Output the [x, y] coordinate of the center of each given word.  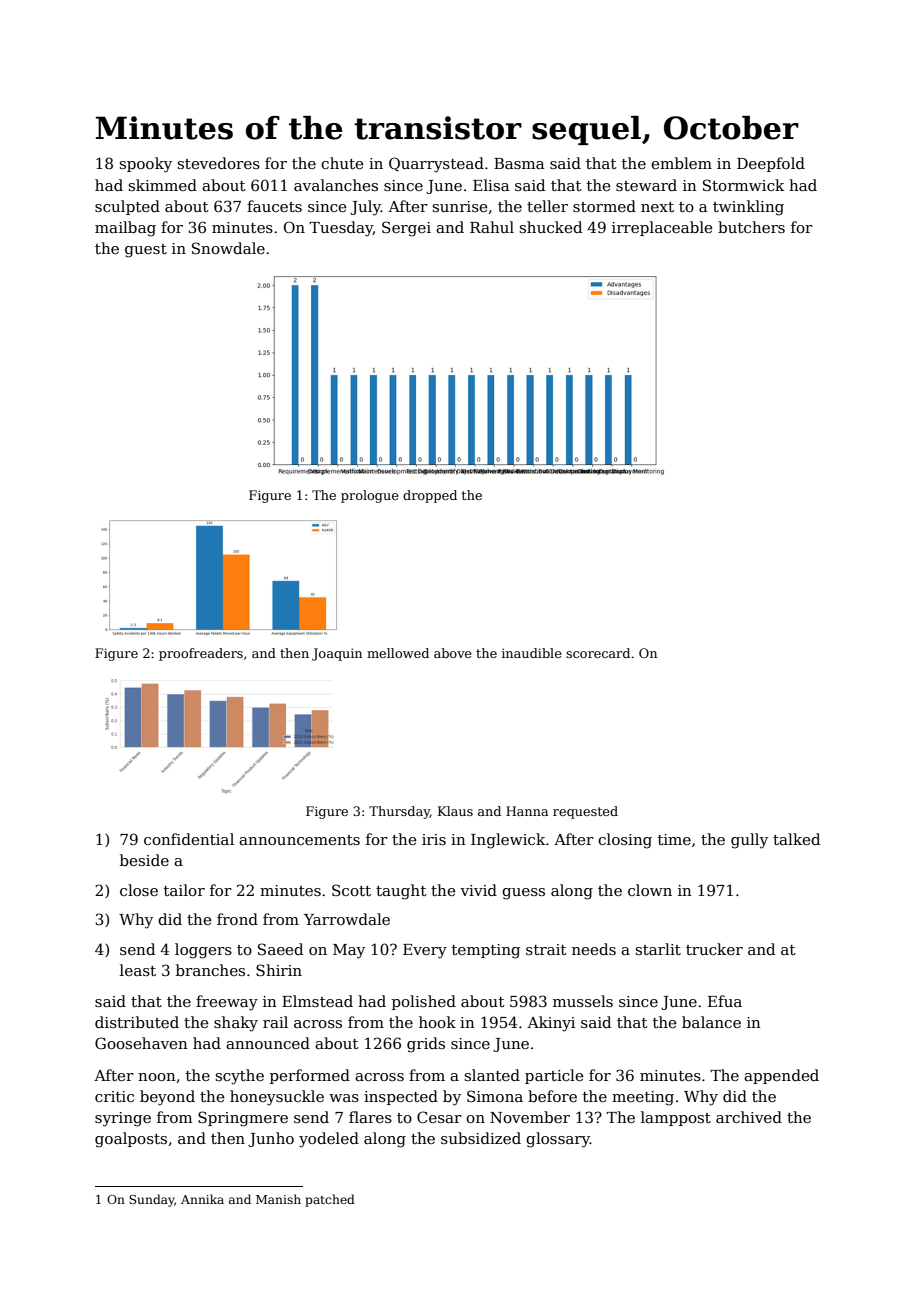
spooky [145, 165]
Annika [202, 1199]
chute [342, 163]
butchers [751, 227]
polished [424, 1002]
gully [749, 841]
